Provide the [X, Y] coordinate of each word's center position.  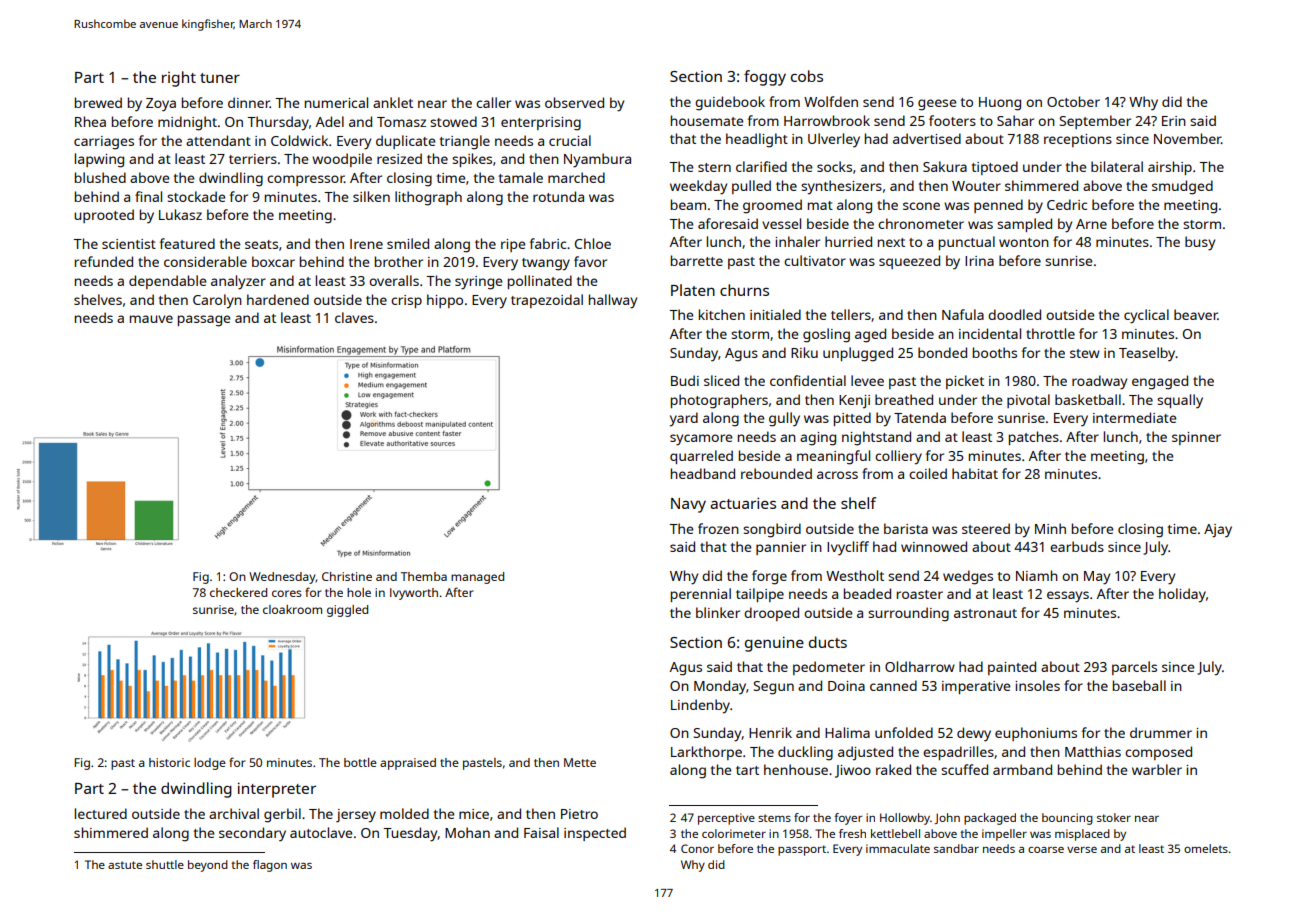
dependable [167, 282]
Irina [979, 261]
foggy [765, 78]
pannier [781, 548]
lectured [101, 813]
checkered [238, 592]
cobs [807, 76]
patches [1034, 438]
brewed [98, 102]
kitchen [722, 314]
